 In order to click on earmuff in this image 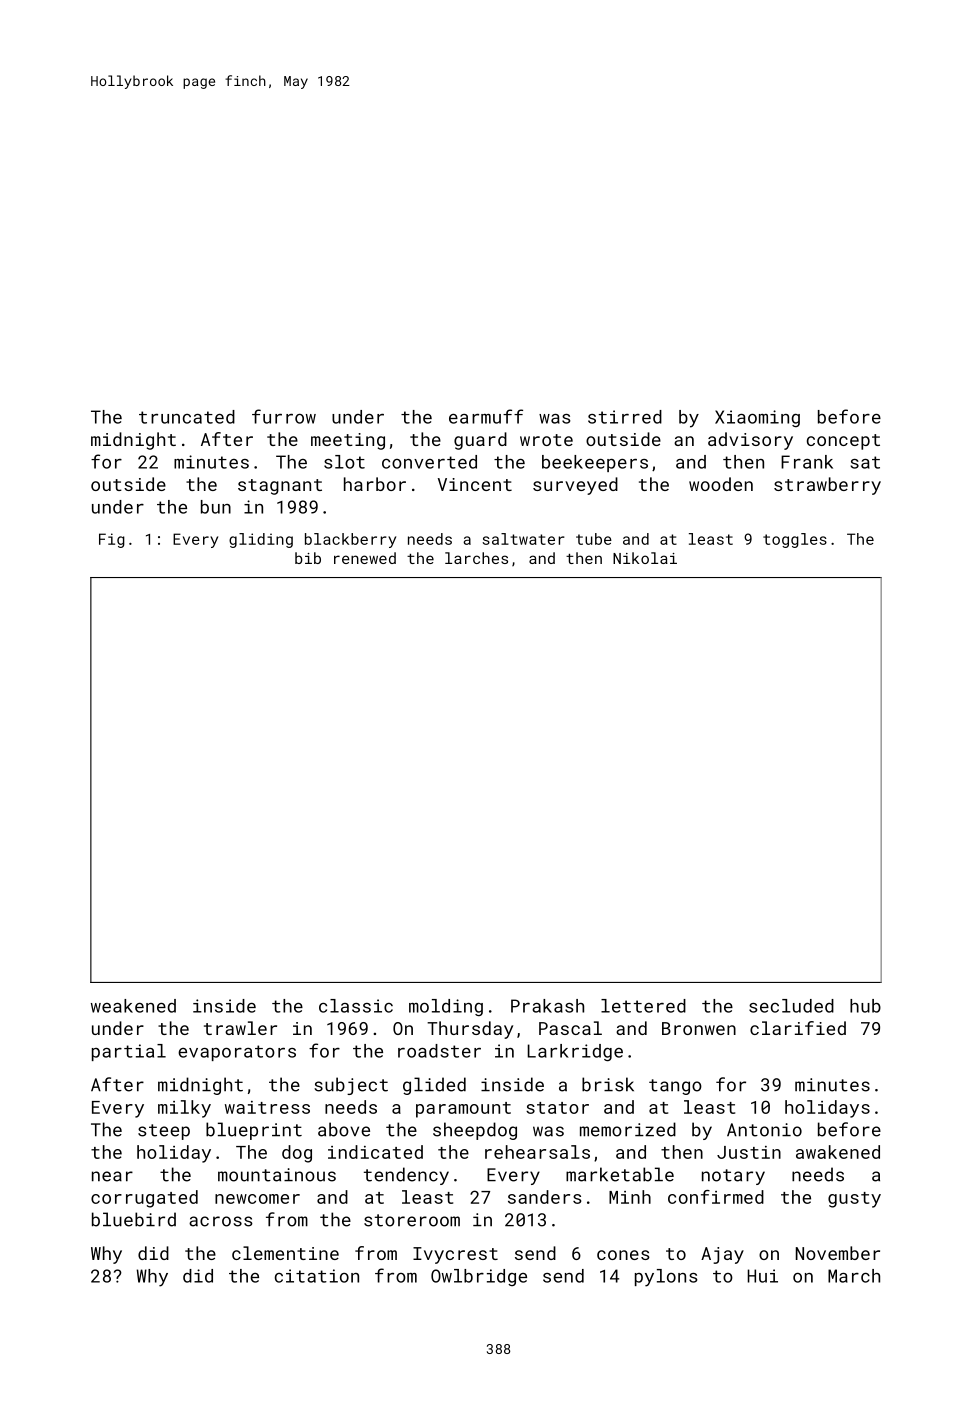, I will do `click(486, 416)`.
